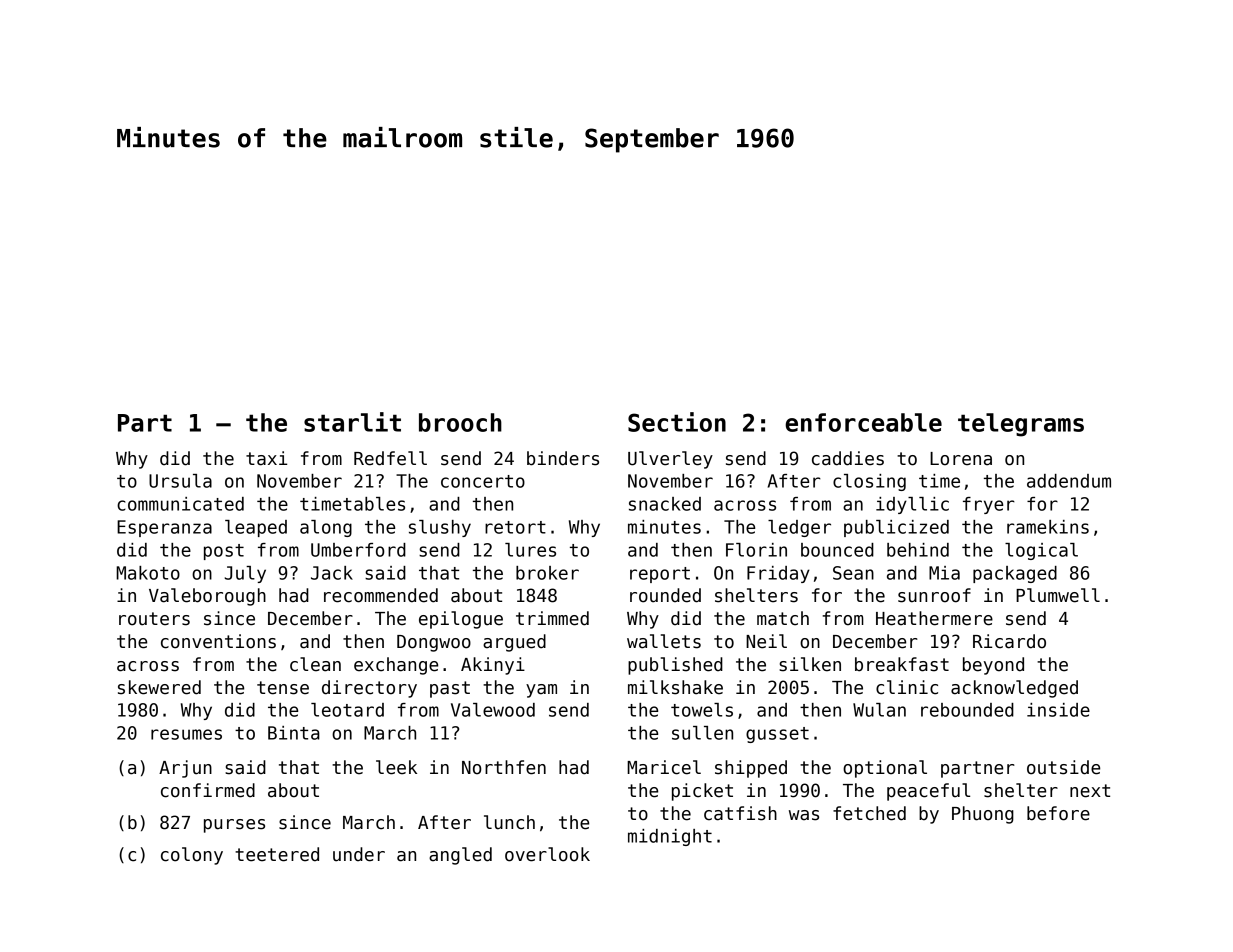 This screenshot has height=952, width=1233. What do you see at coordinates (993, 666) in the screenshot?
I see `beyond` at bounding box center [993, 666].
